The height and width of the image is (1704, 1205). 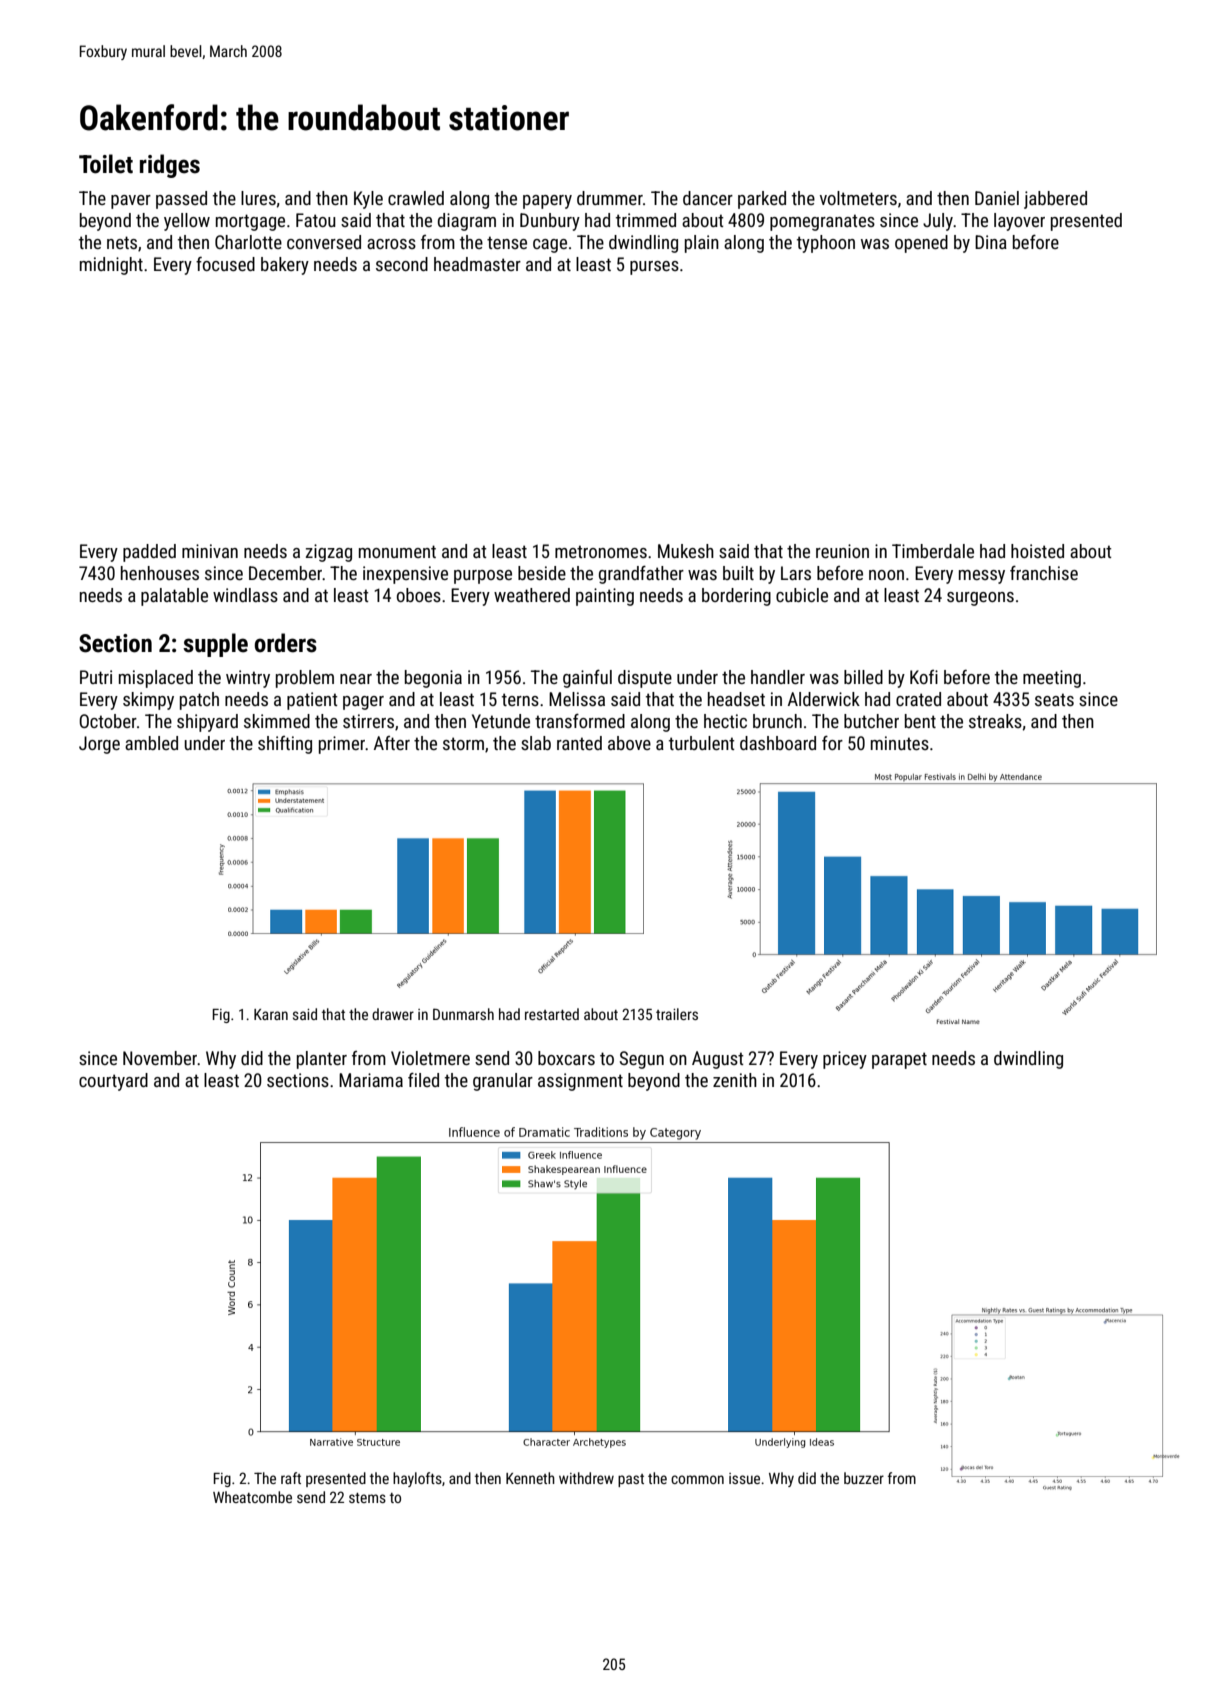 What do you see at coordinates (181, 200) in the image?
I see `passed` at bounding box center [181, 200].
